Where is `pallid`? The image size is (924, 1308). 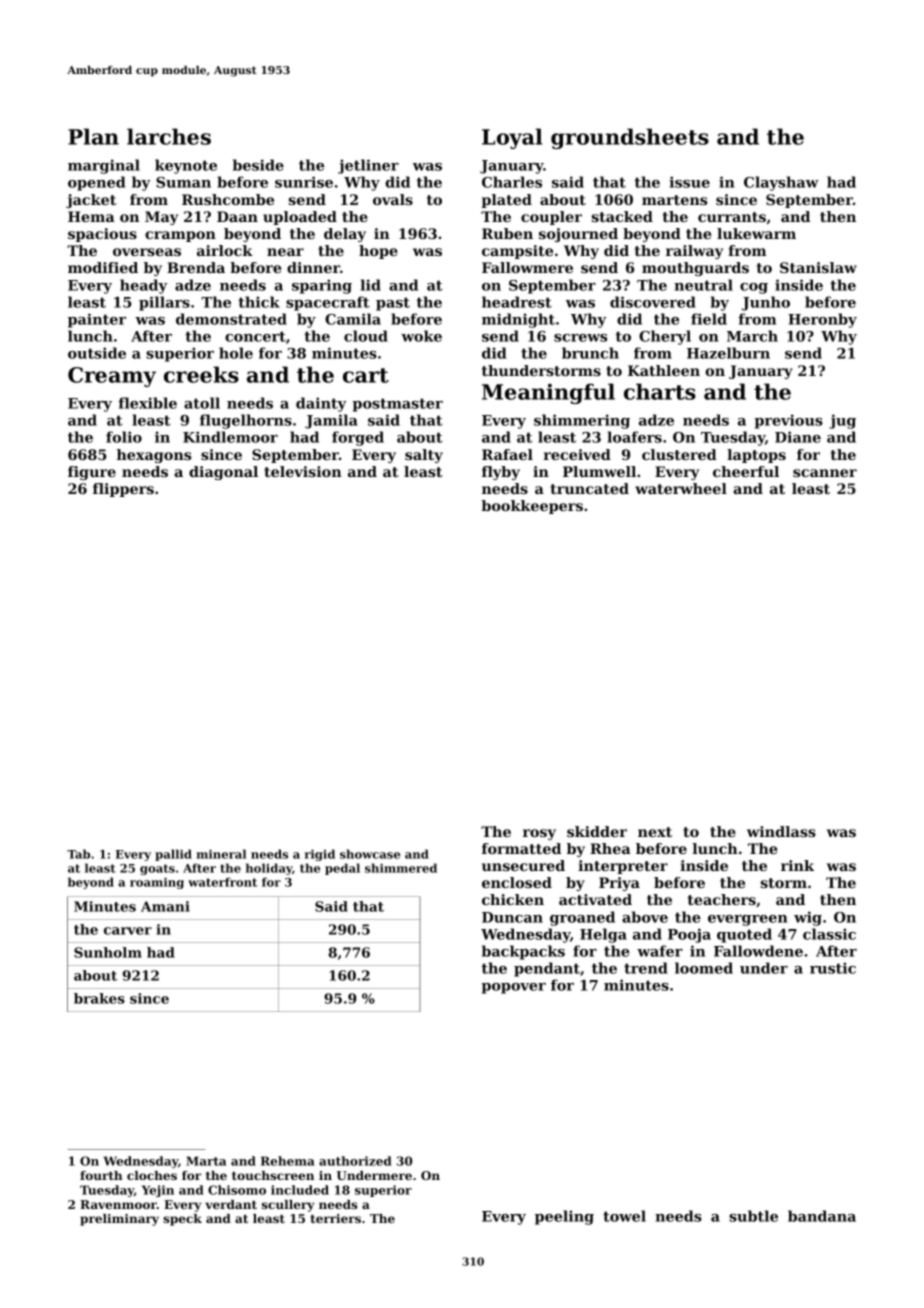
pallid is located at coordinates (173, 855).
